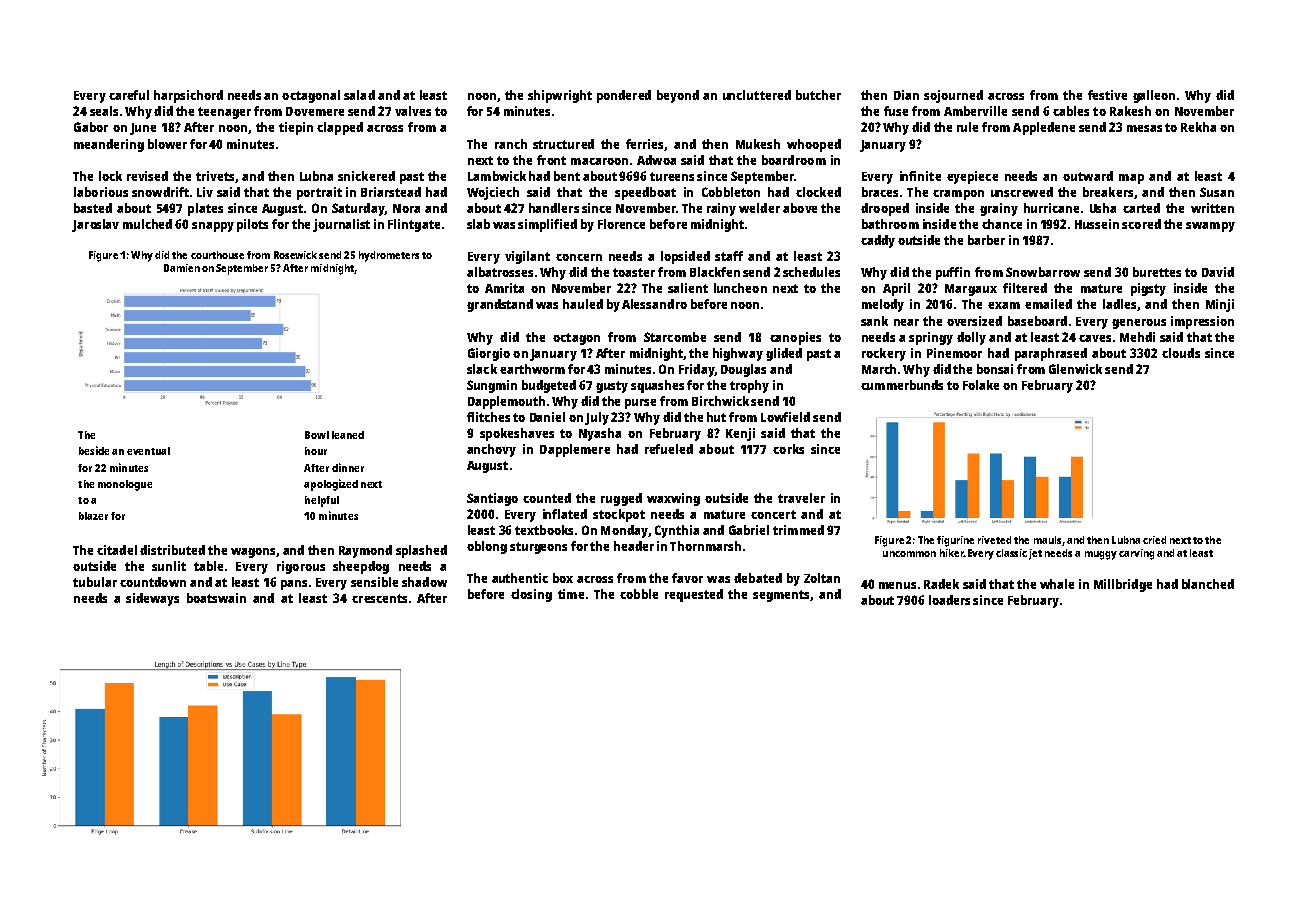 The width and height of the image is (1308, 924). I want to click on whooped, so click(814, 145).
